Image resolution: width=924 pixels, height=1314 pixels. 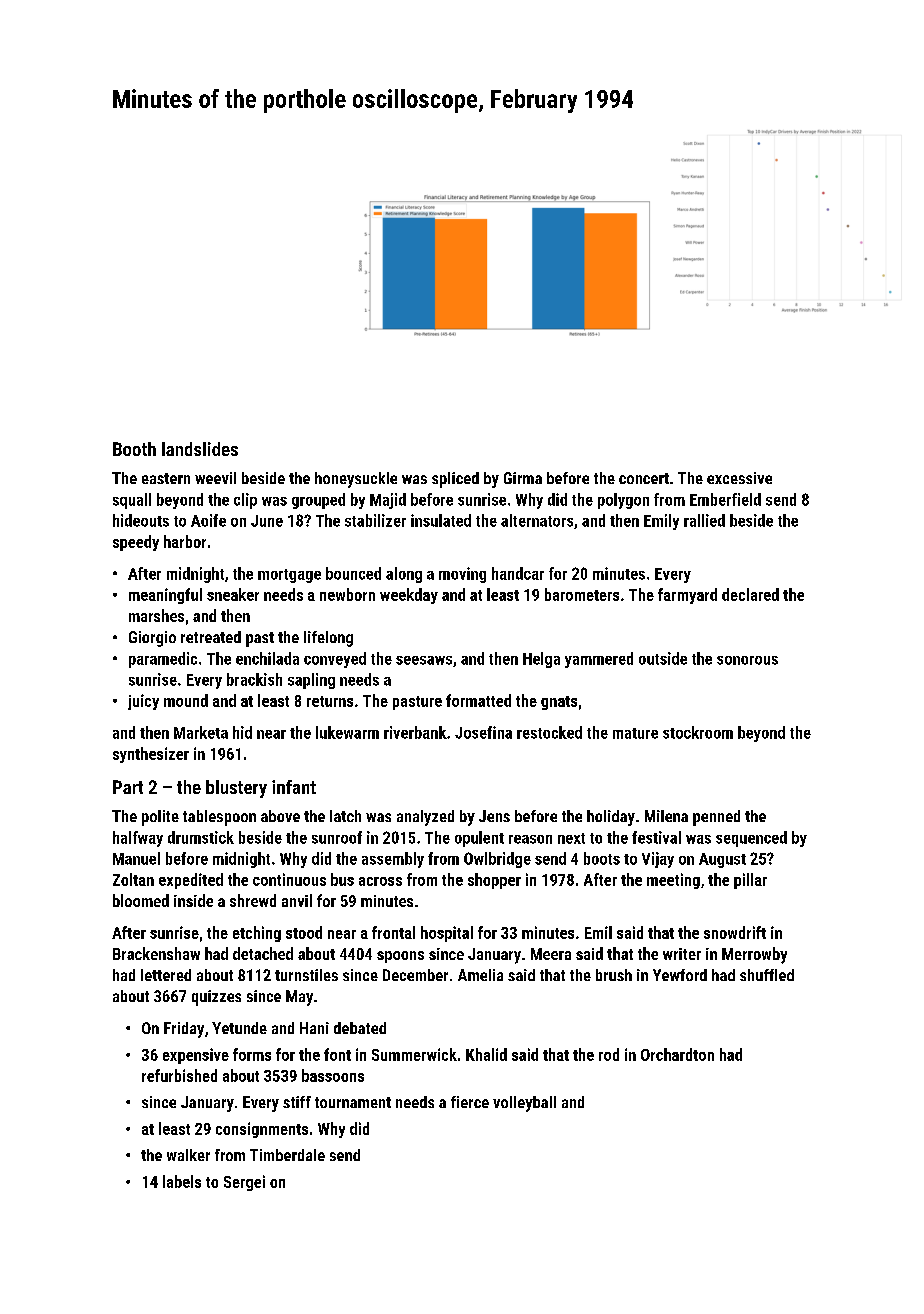 I want to click on excessive, so click(x=739, y=478).
